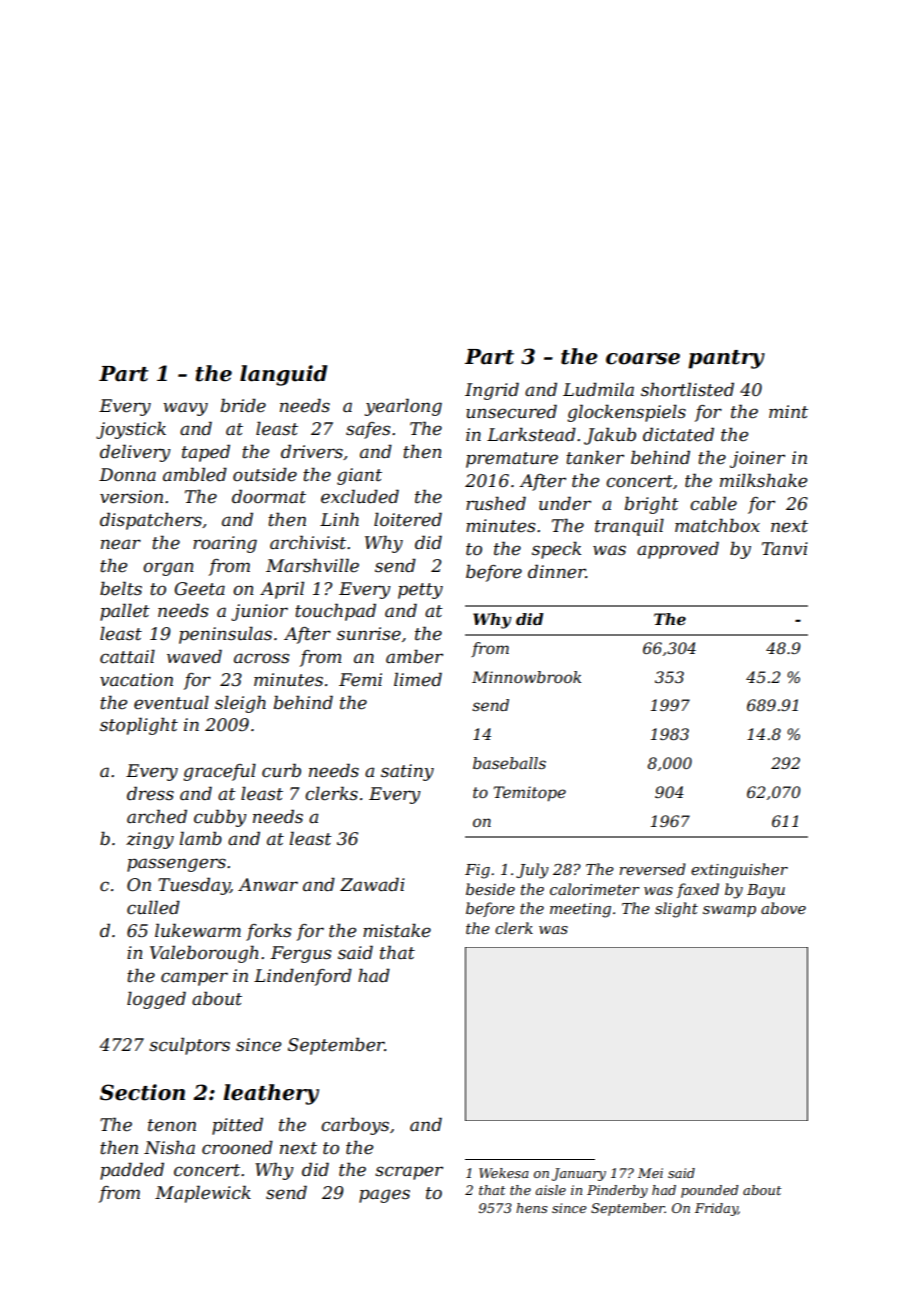 This screenshot has width=908, height=1316. I want to click on carboys, so click(355, 1126).
